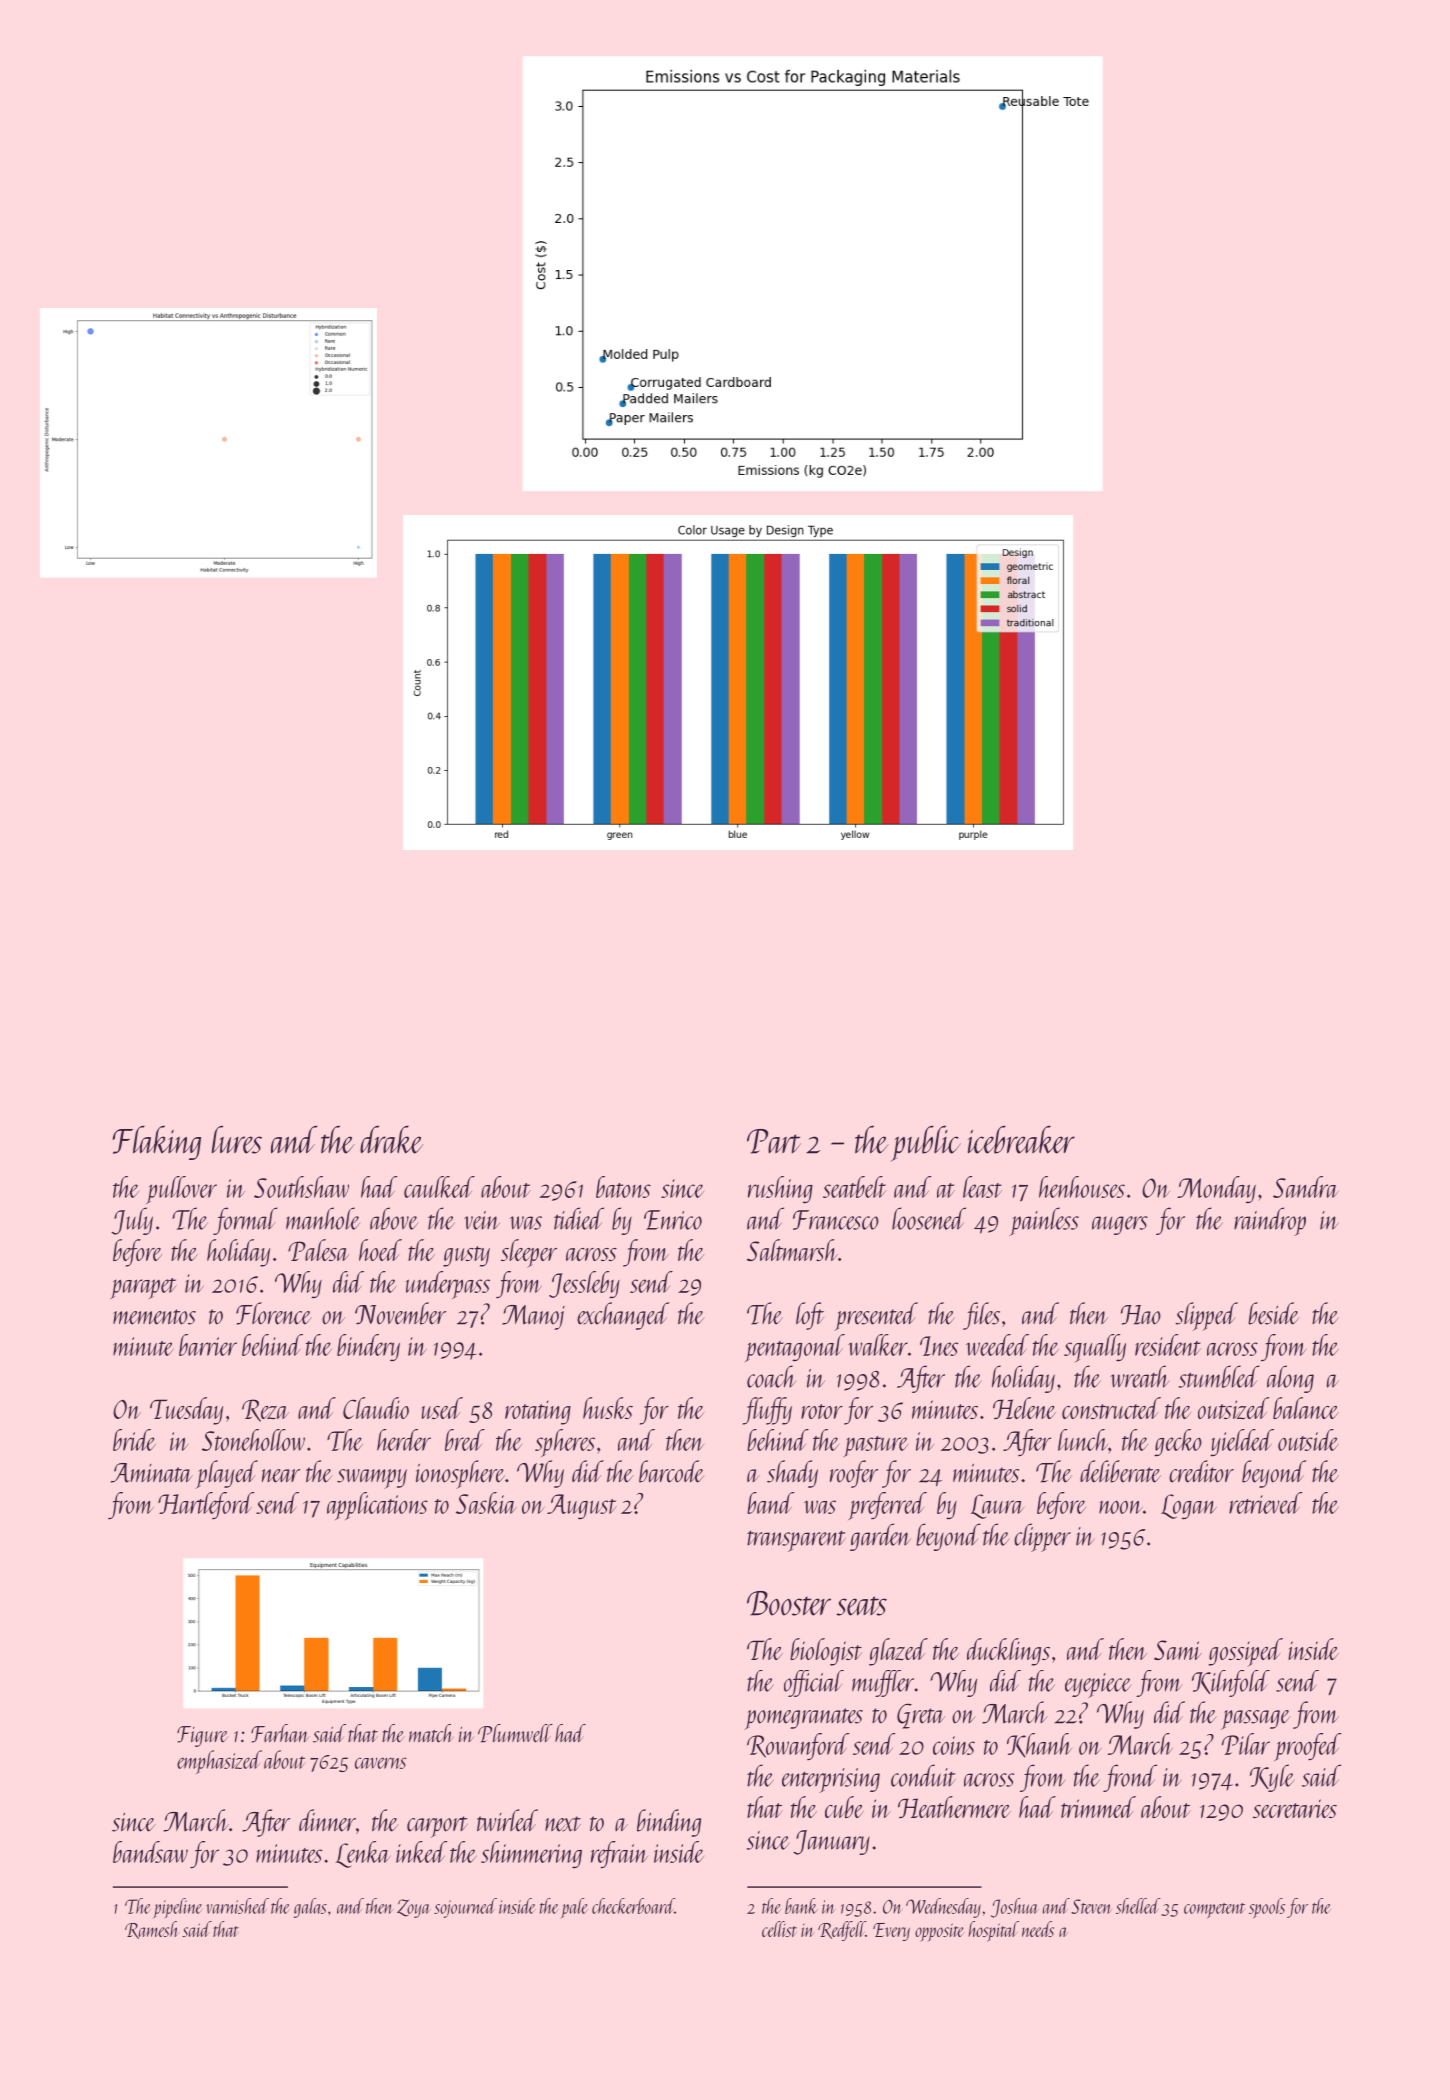  Describe the element at coordinates (842, 1931) in the image. I see `Redfell` at that location.
